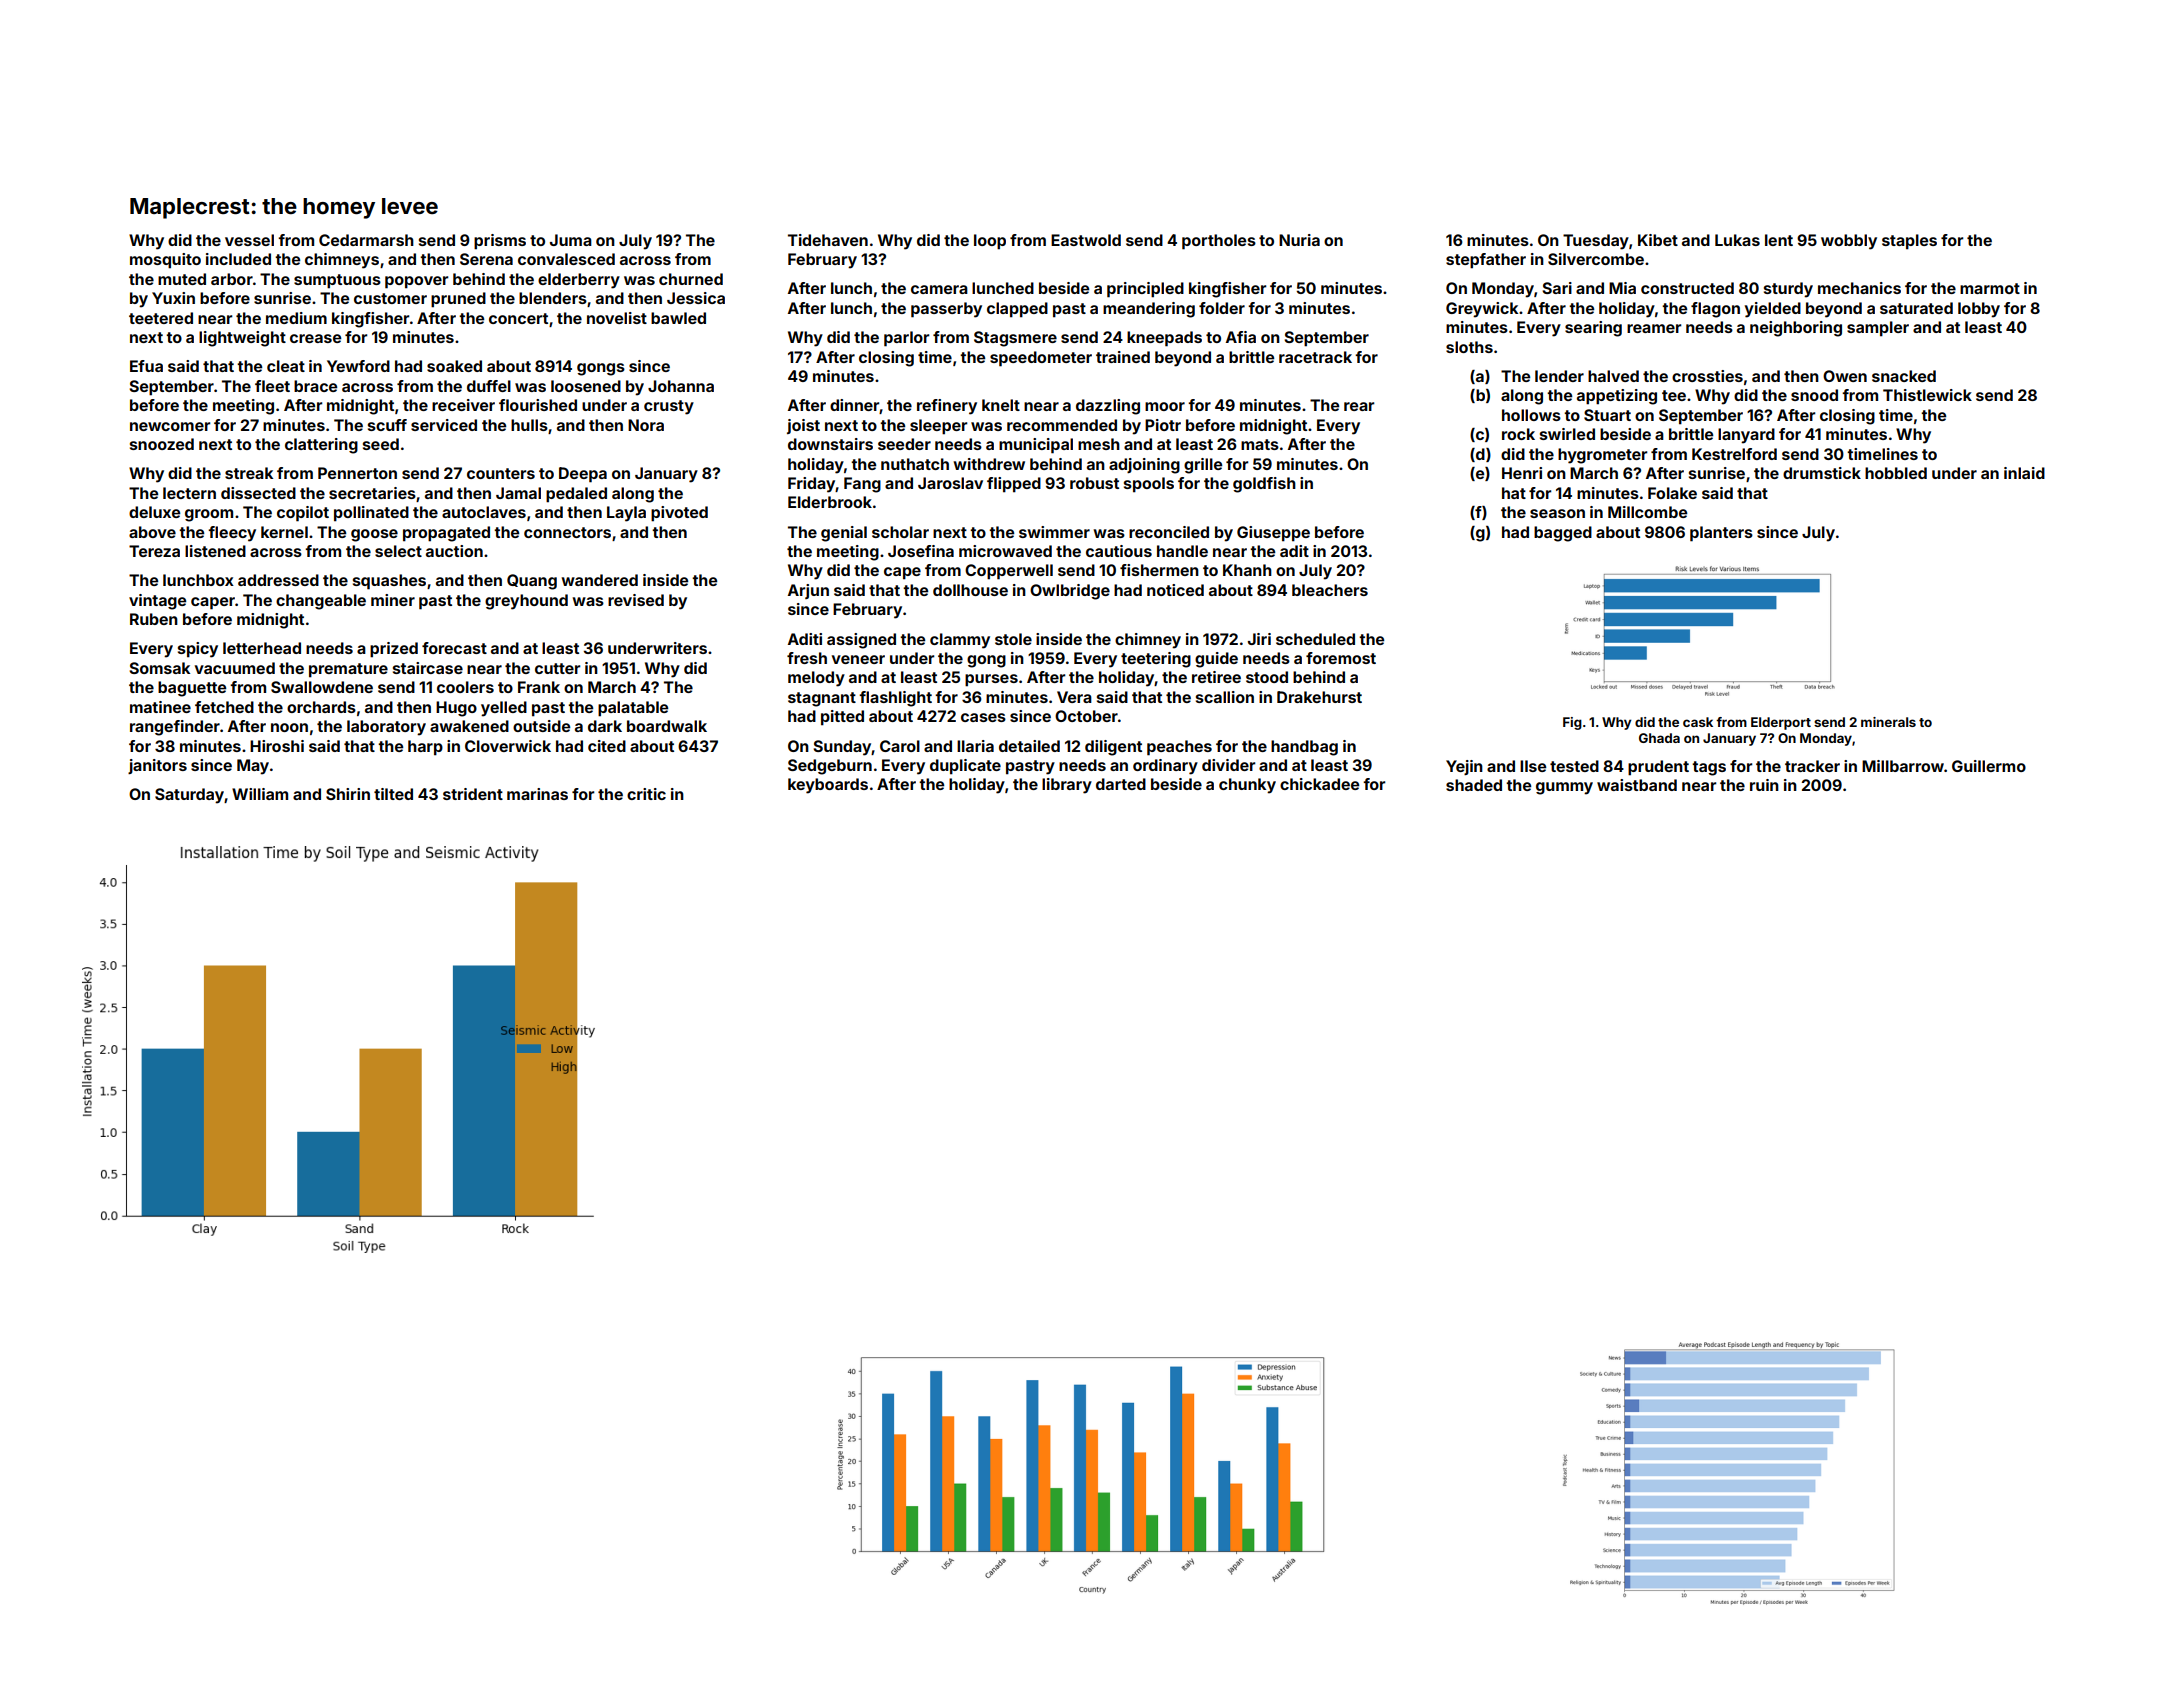 The image size is (2178, 1683). I want to click on hulls, so click(529, 425).
